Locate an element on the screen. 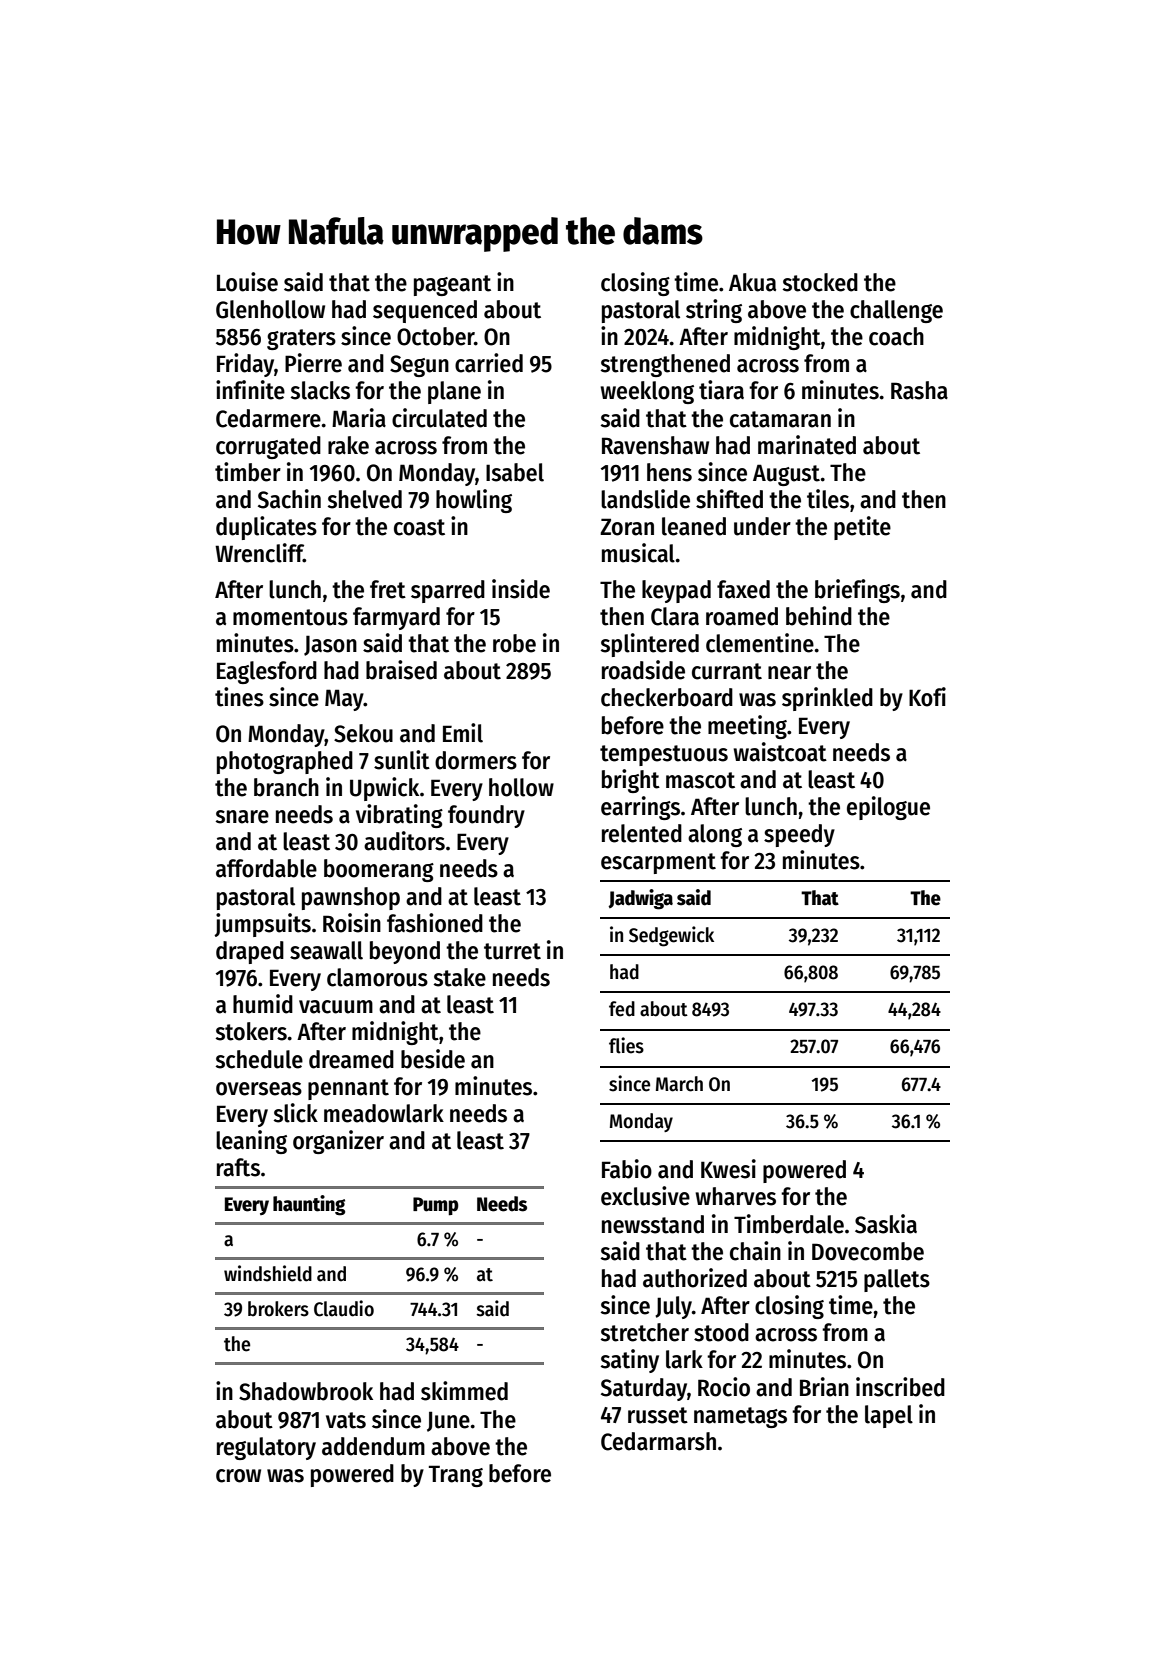  foundry is located at coordinates (486, 816).
